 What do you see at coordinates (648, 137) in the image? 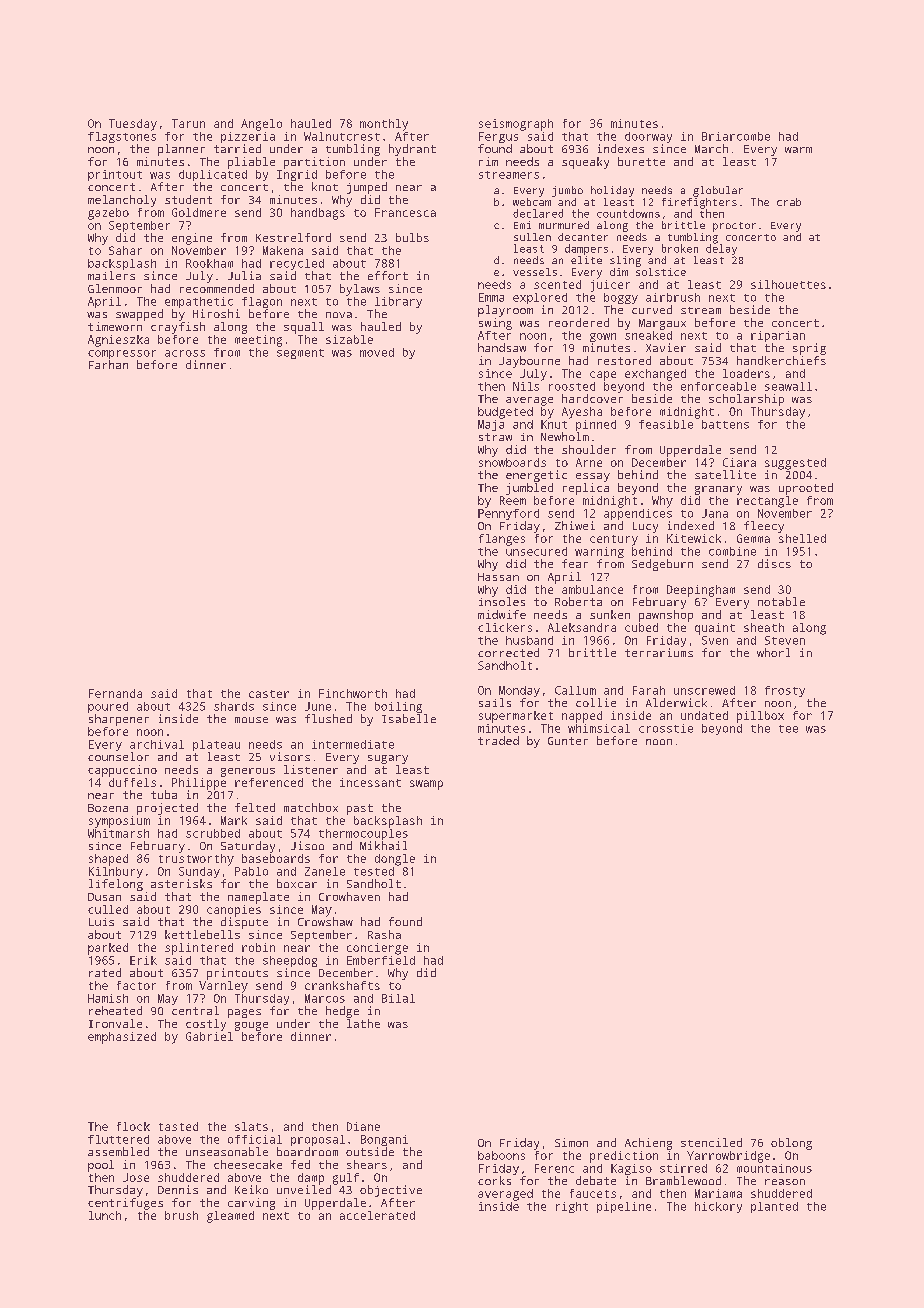
I see `doorway` at bounding box center [648, 137].
